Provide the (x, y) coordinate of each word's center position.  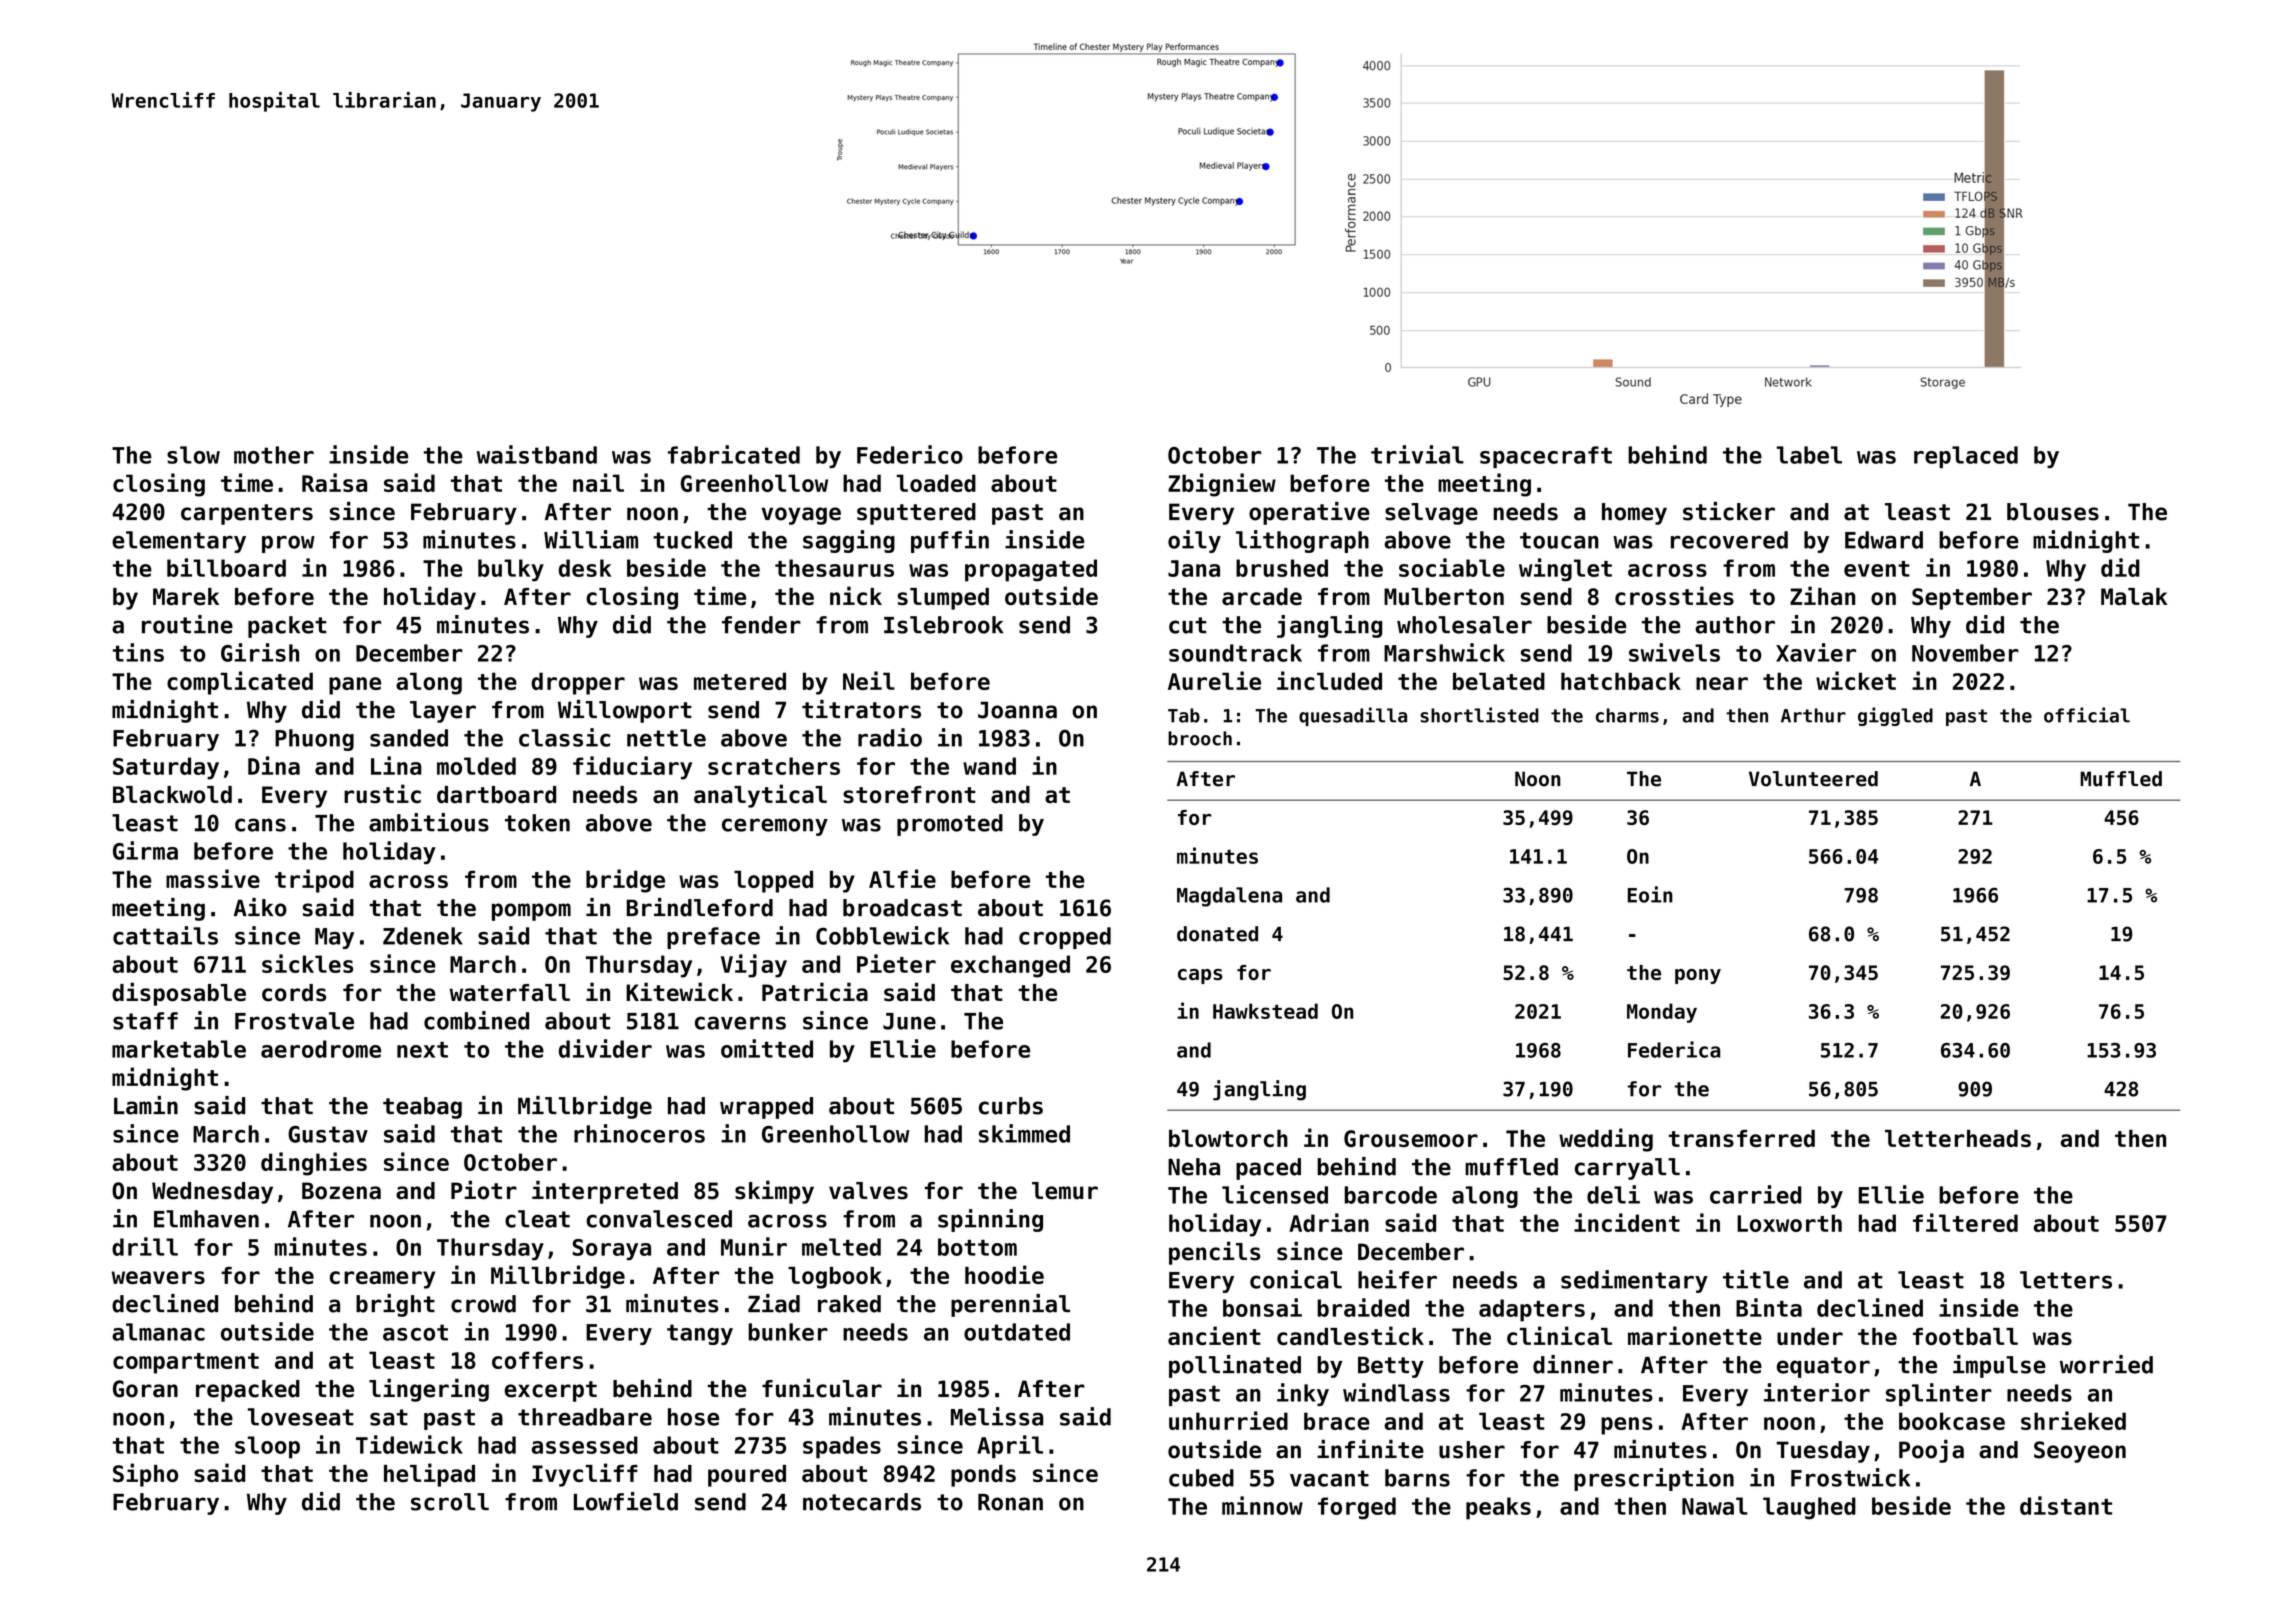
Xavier (1816, 652)
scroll (450, 1502)
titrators (861, 709)
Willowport (625, 711)
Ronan (1010, 1502)
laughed (1809, 1508)
